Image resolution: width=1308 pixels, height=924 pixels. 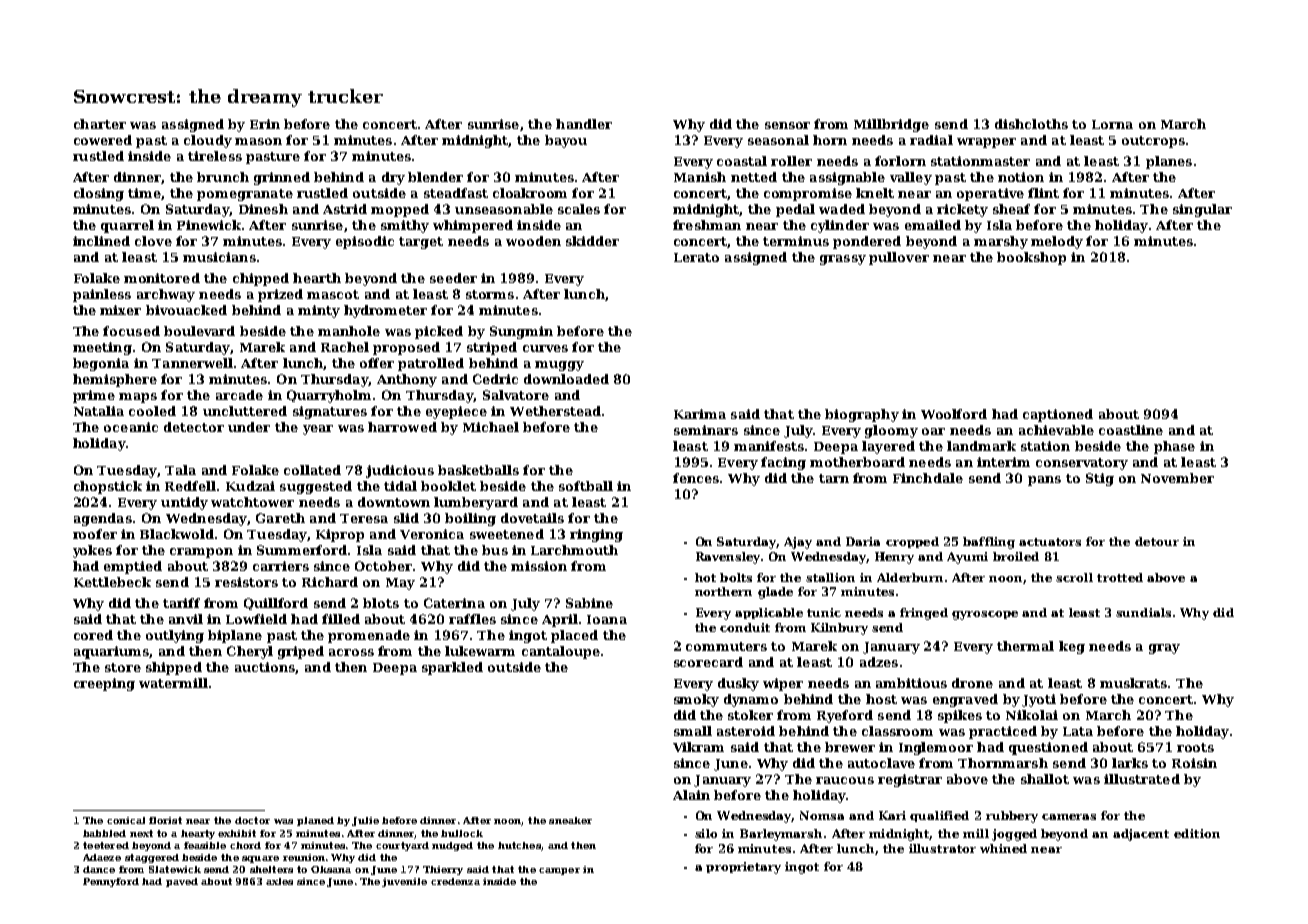 What do you see at coordinates (252, 820) in the screenshot?
I see `doctor` at bounding box center [252, 820].
